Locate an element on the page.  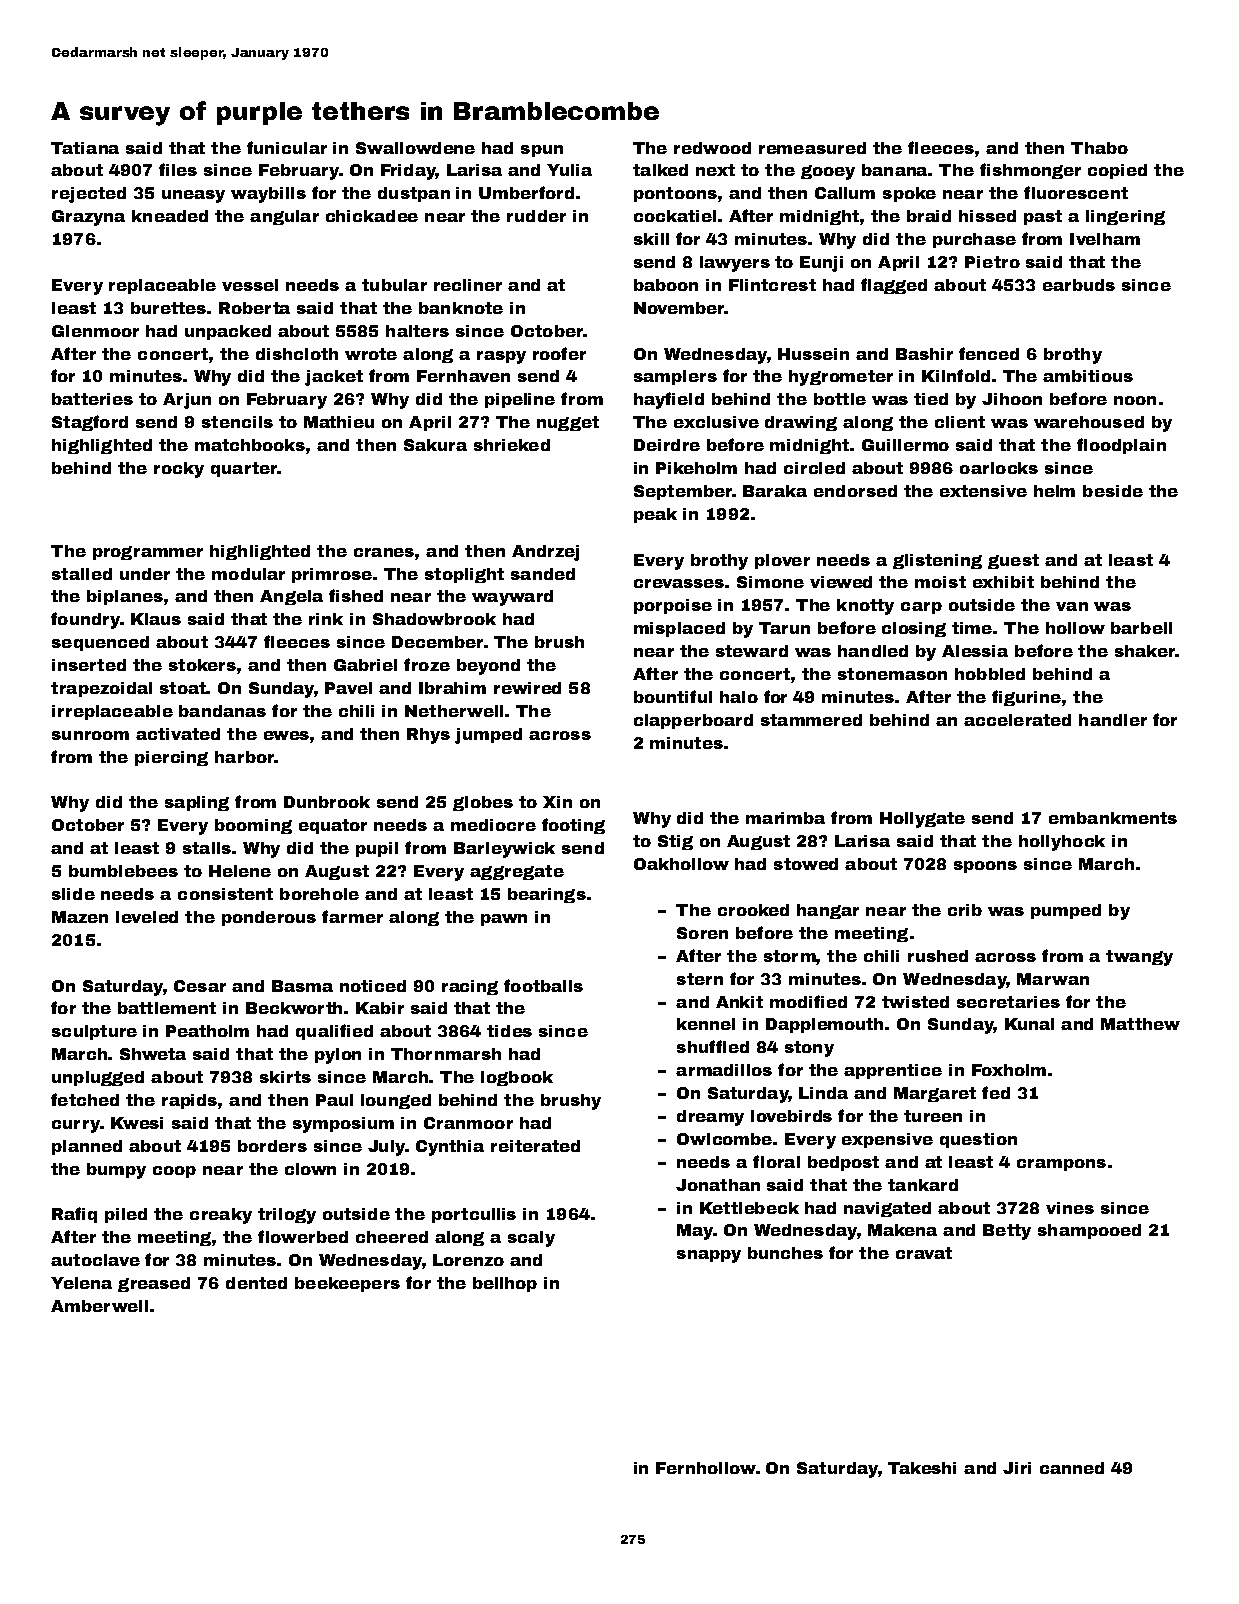
canned is located at coordinates (1072, 1468).
